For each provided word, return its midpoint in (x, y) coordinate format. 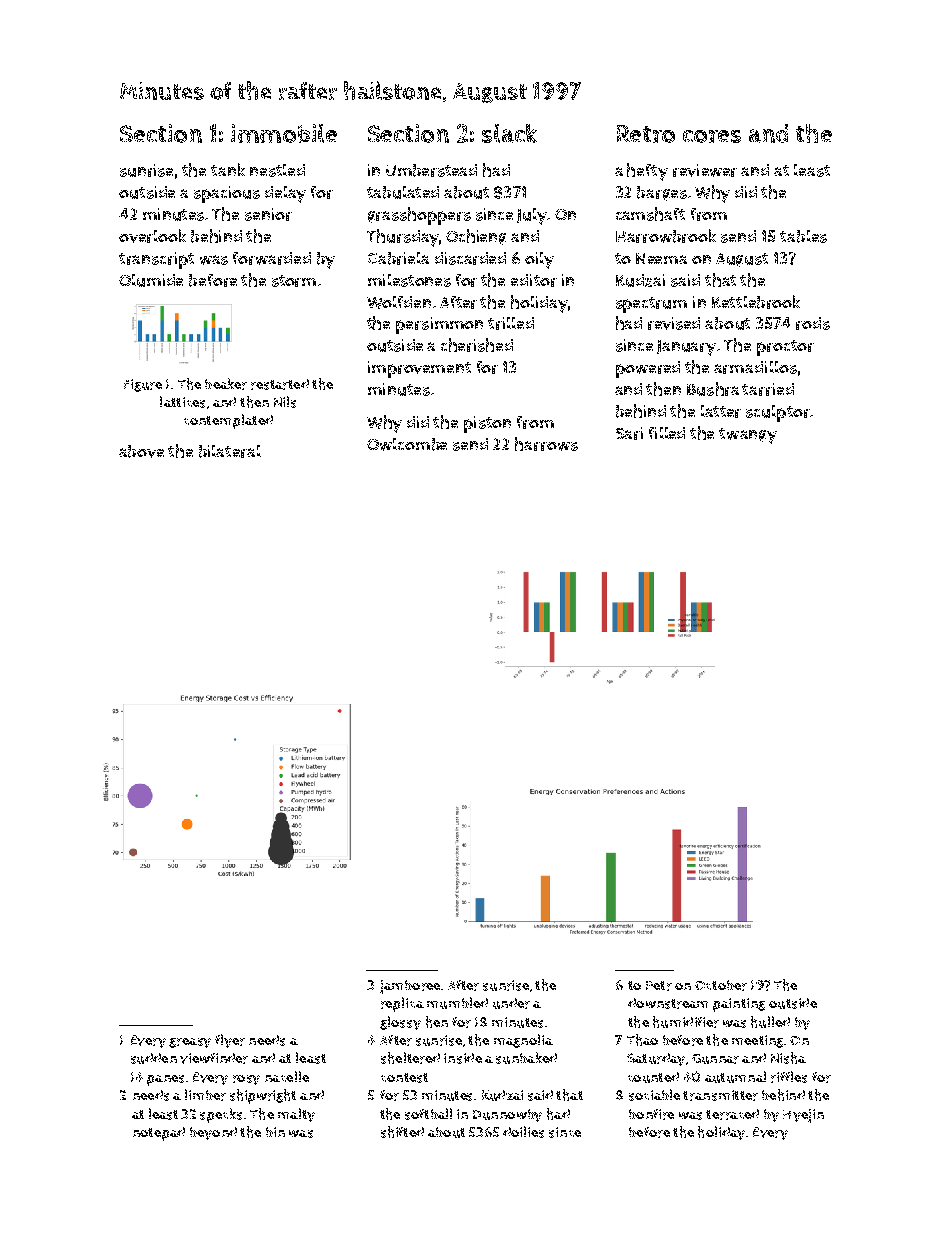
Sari (629, 433)
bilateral (230, 451)
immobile (284, 133)
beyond (213, 1133)
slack (509, 133)
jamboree (410, 987)
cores (712, 136)
